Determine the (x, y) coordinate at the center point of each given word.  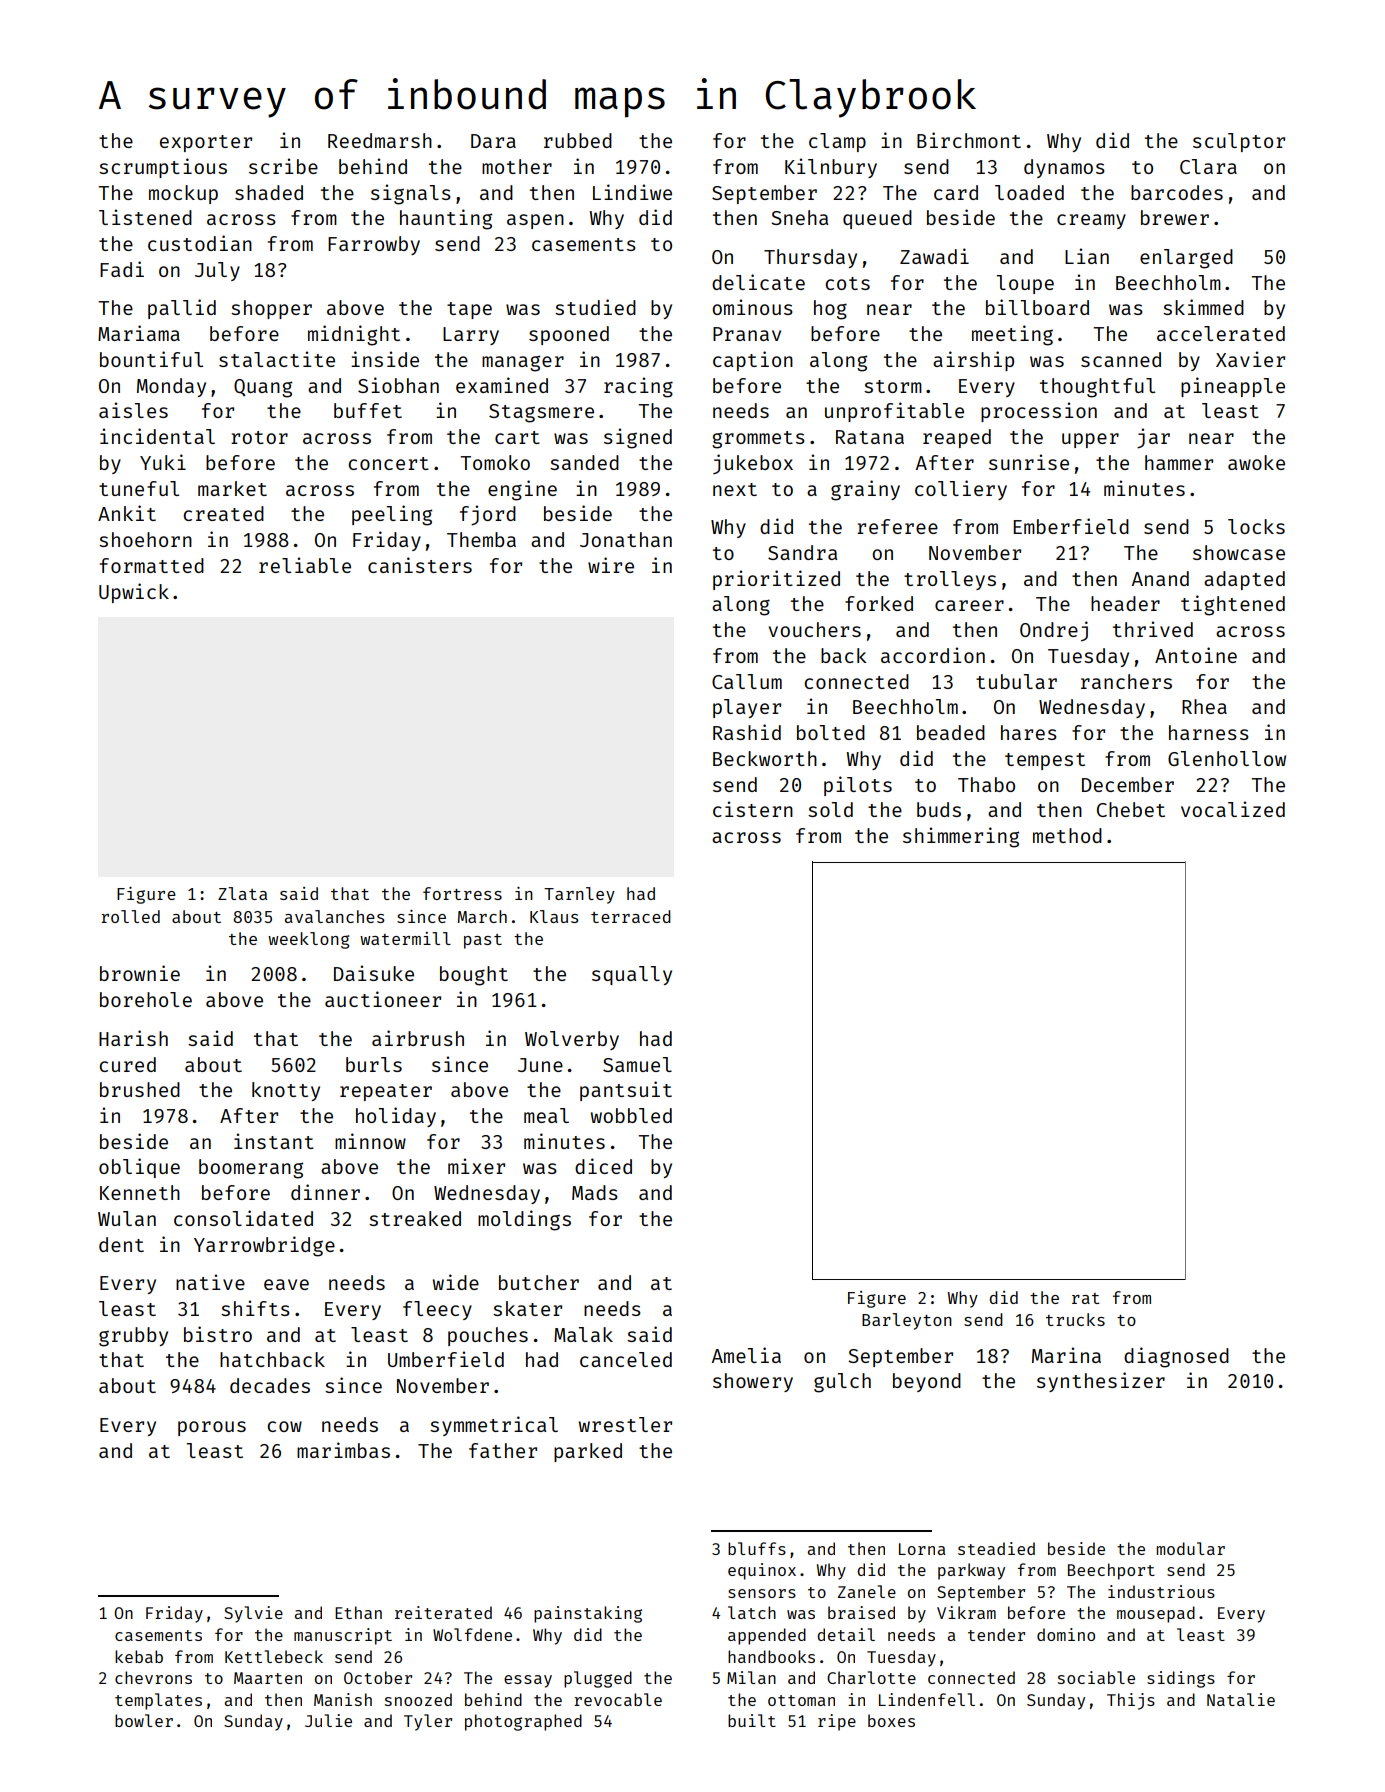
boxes (891, 1720)
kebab (139, 1656)
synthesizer (1101, 1382)
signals (411, 194)
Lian (1087, 256)
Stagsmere (541, 413)
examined (502, 385)
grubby (133, 1337)
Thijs (1131, 1701)
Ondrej (1054, 631)
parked (588, 1452)
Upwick (134, 593)
